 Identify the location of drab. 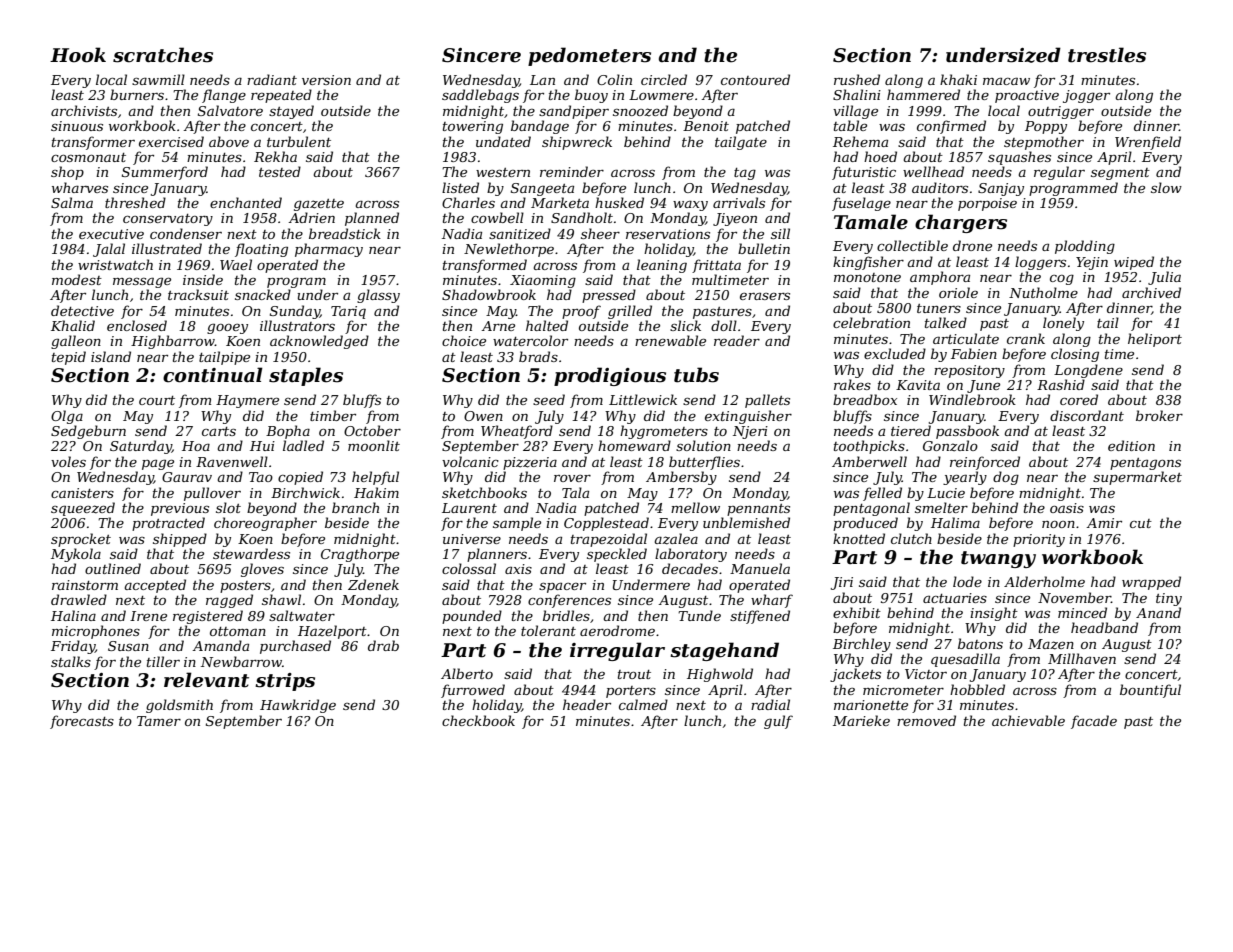
(383, 645).
